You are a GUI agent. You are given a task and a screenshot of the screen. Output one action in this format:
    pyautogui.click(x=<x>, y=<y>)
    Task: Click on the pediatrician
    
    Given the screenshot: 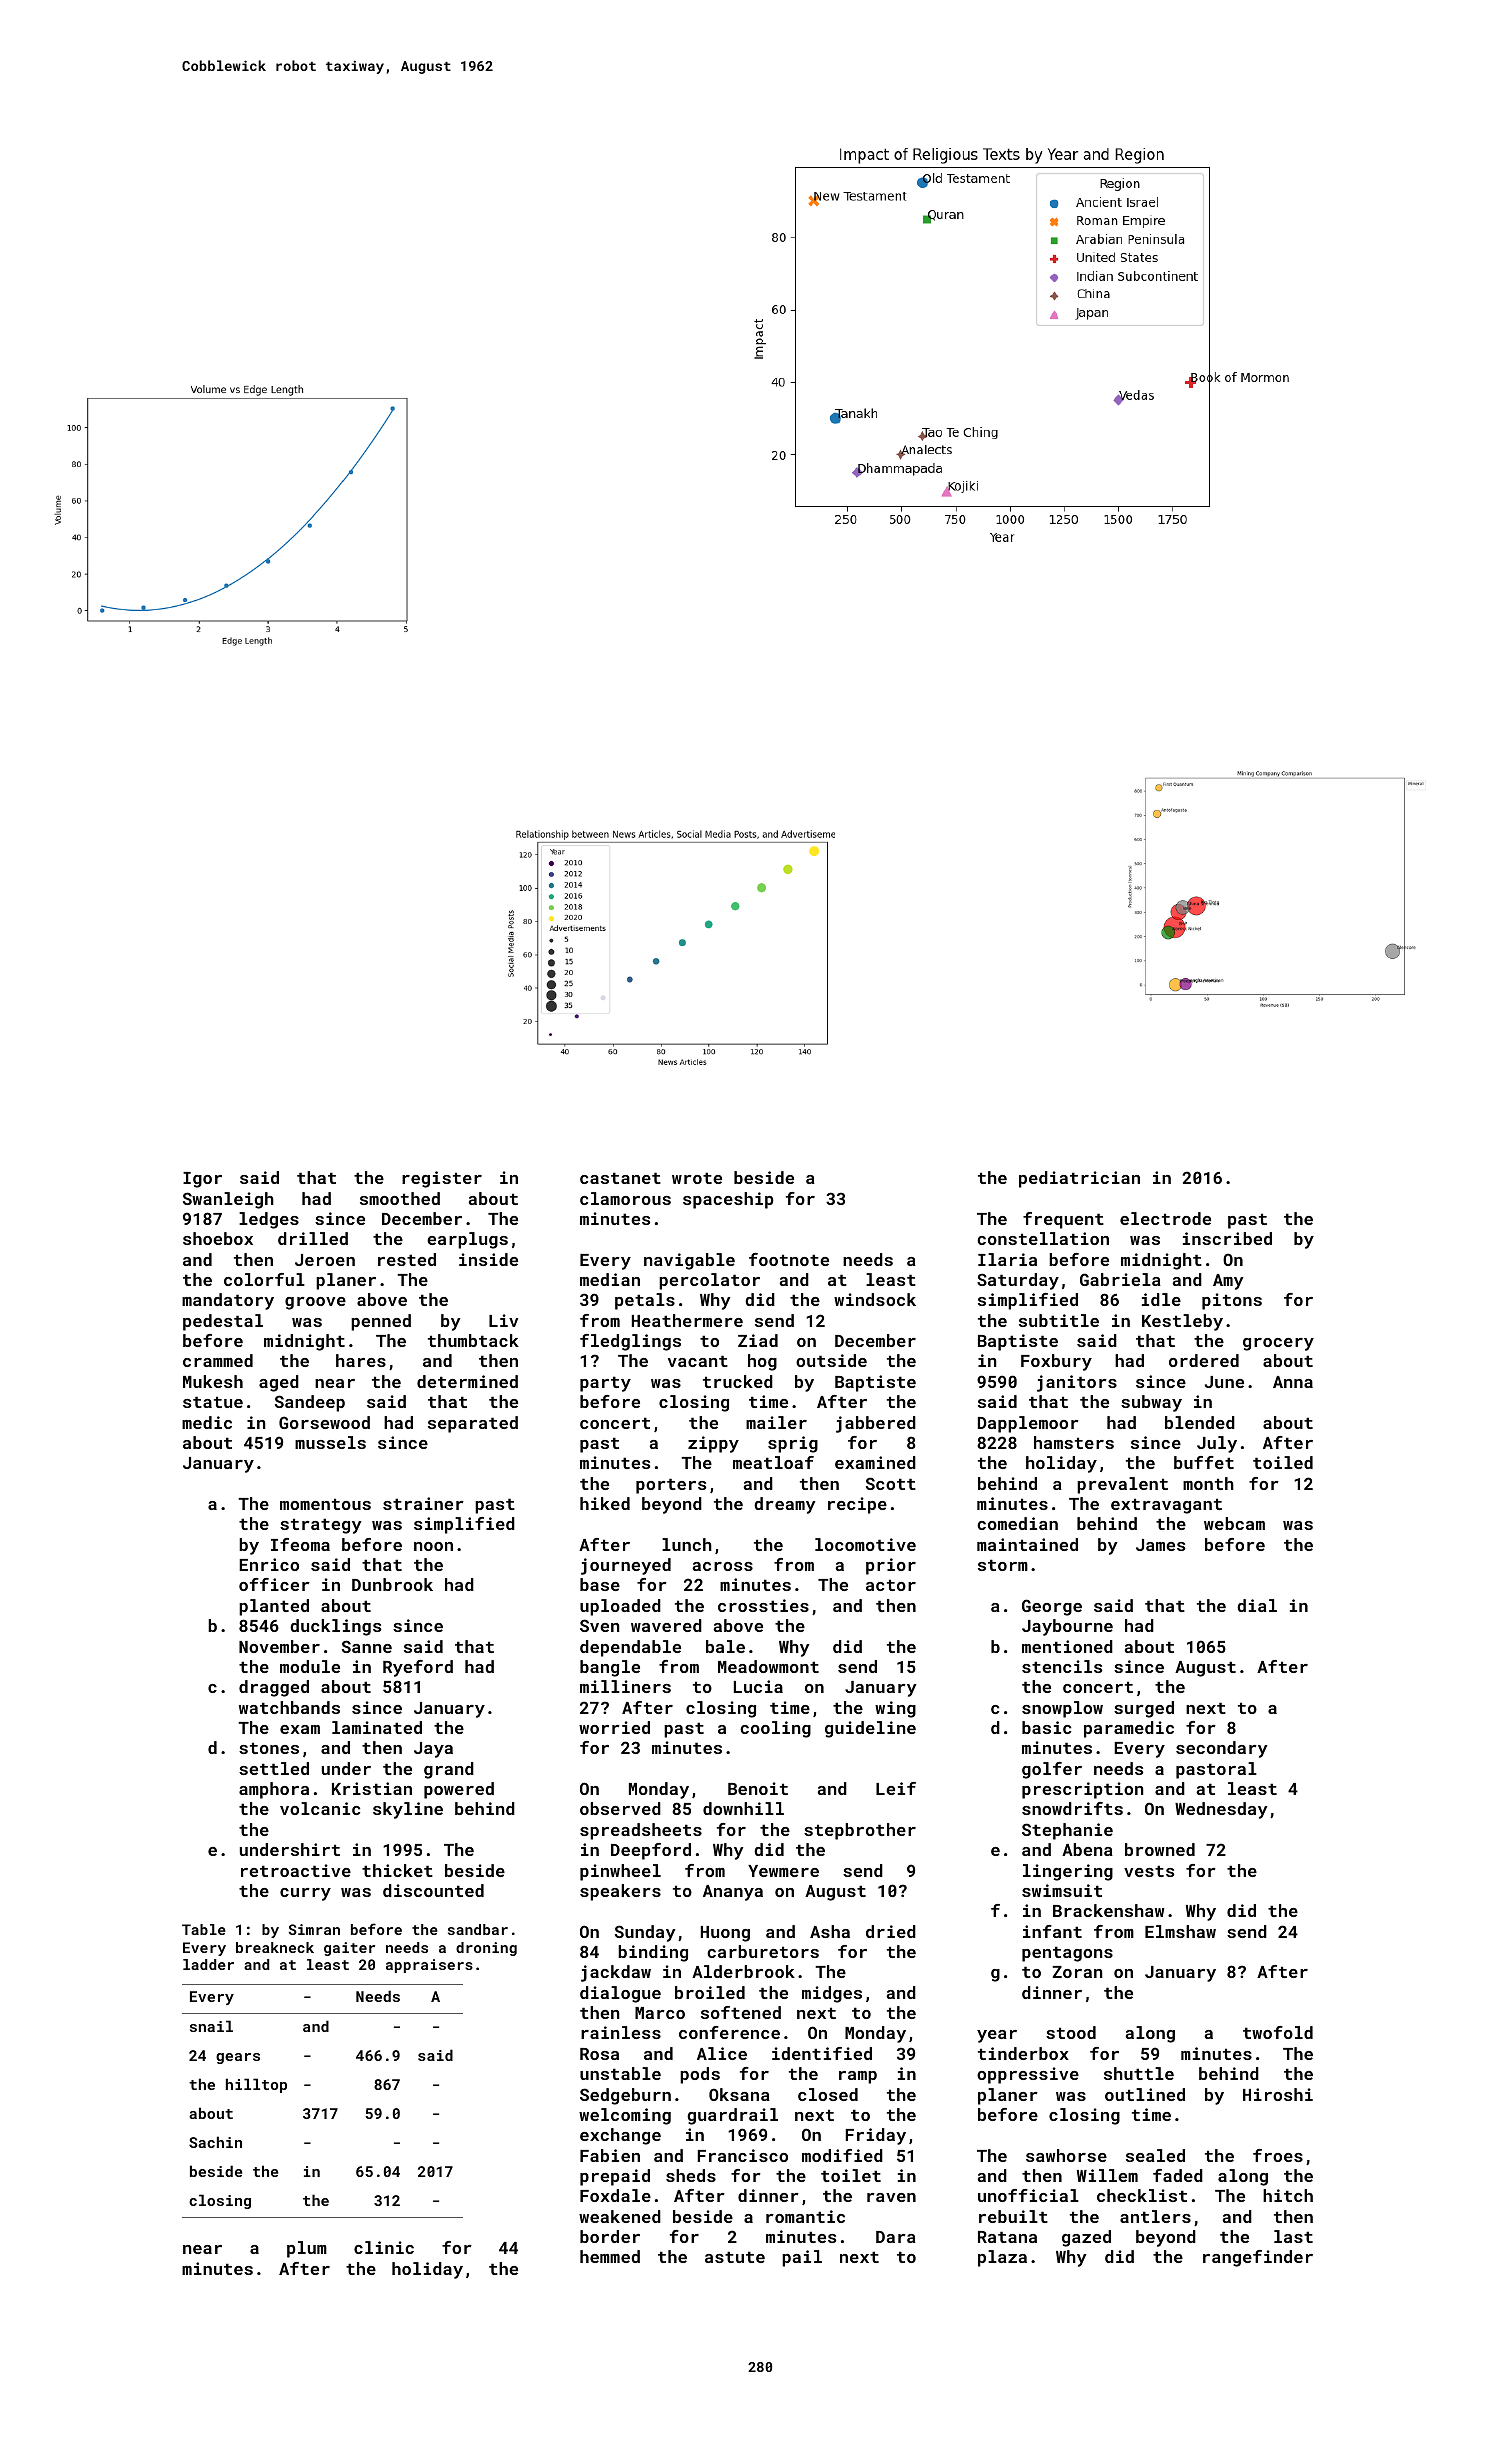 What is the action you would take?
    pyautogui.click(x=1079, y=1179)
